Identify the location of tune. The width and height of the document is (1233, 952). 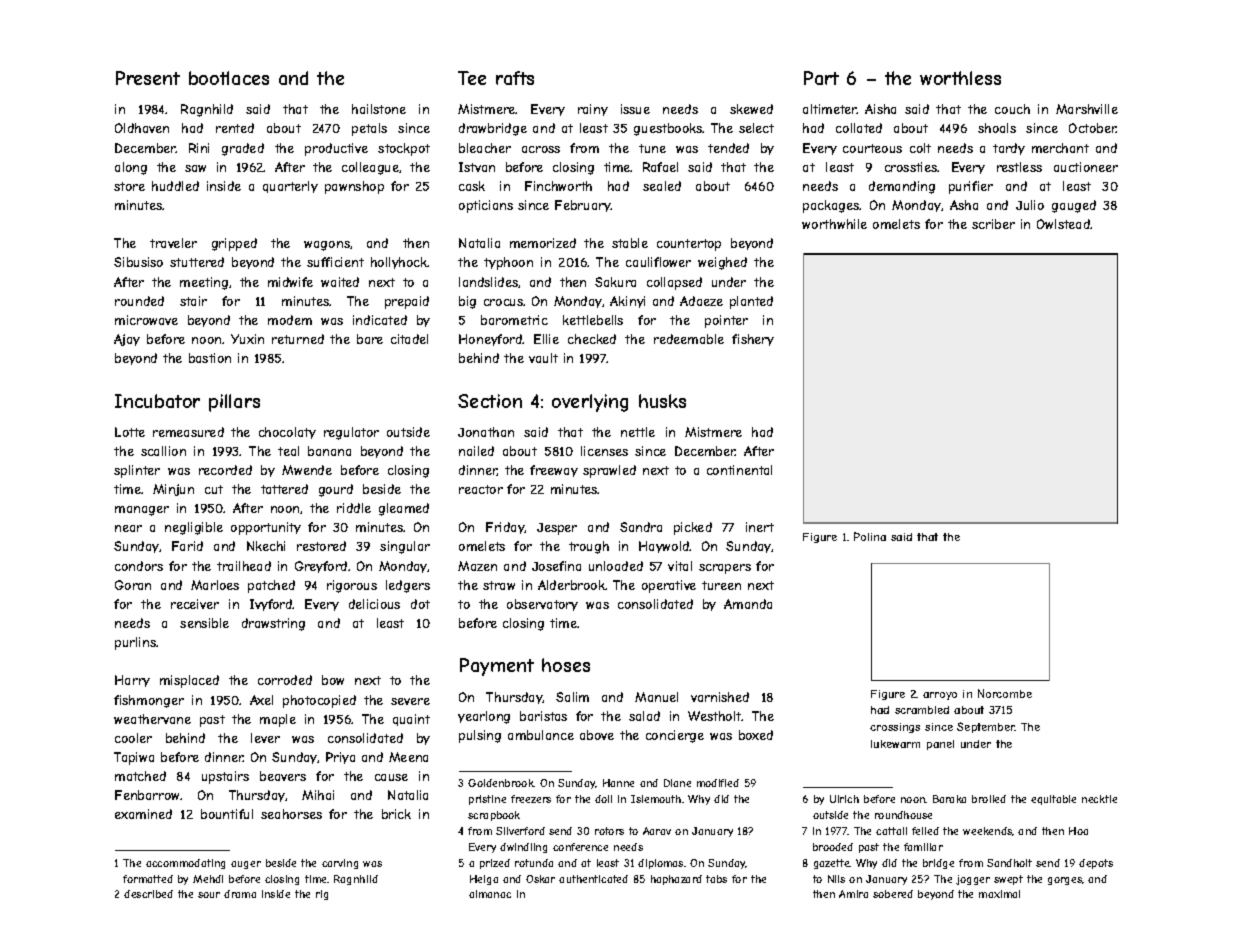
(652, 148).
